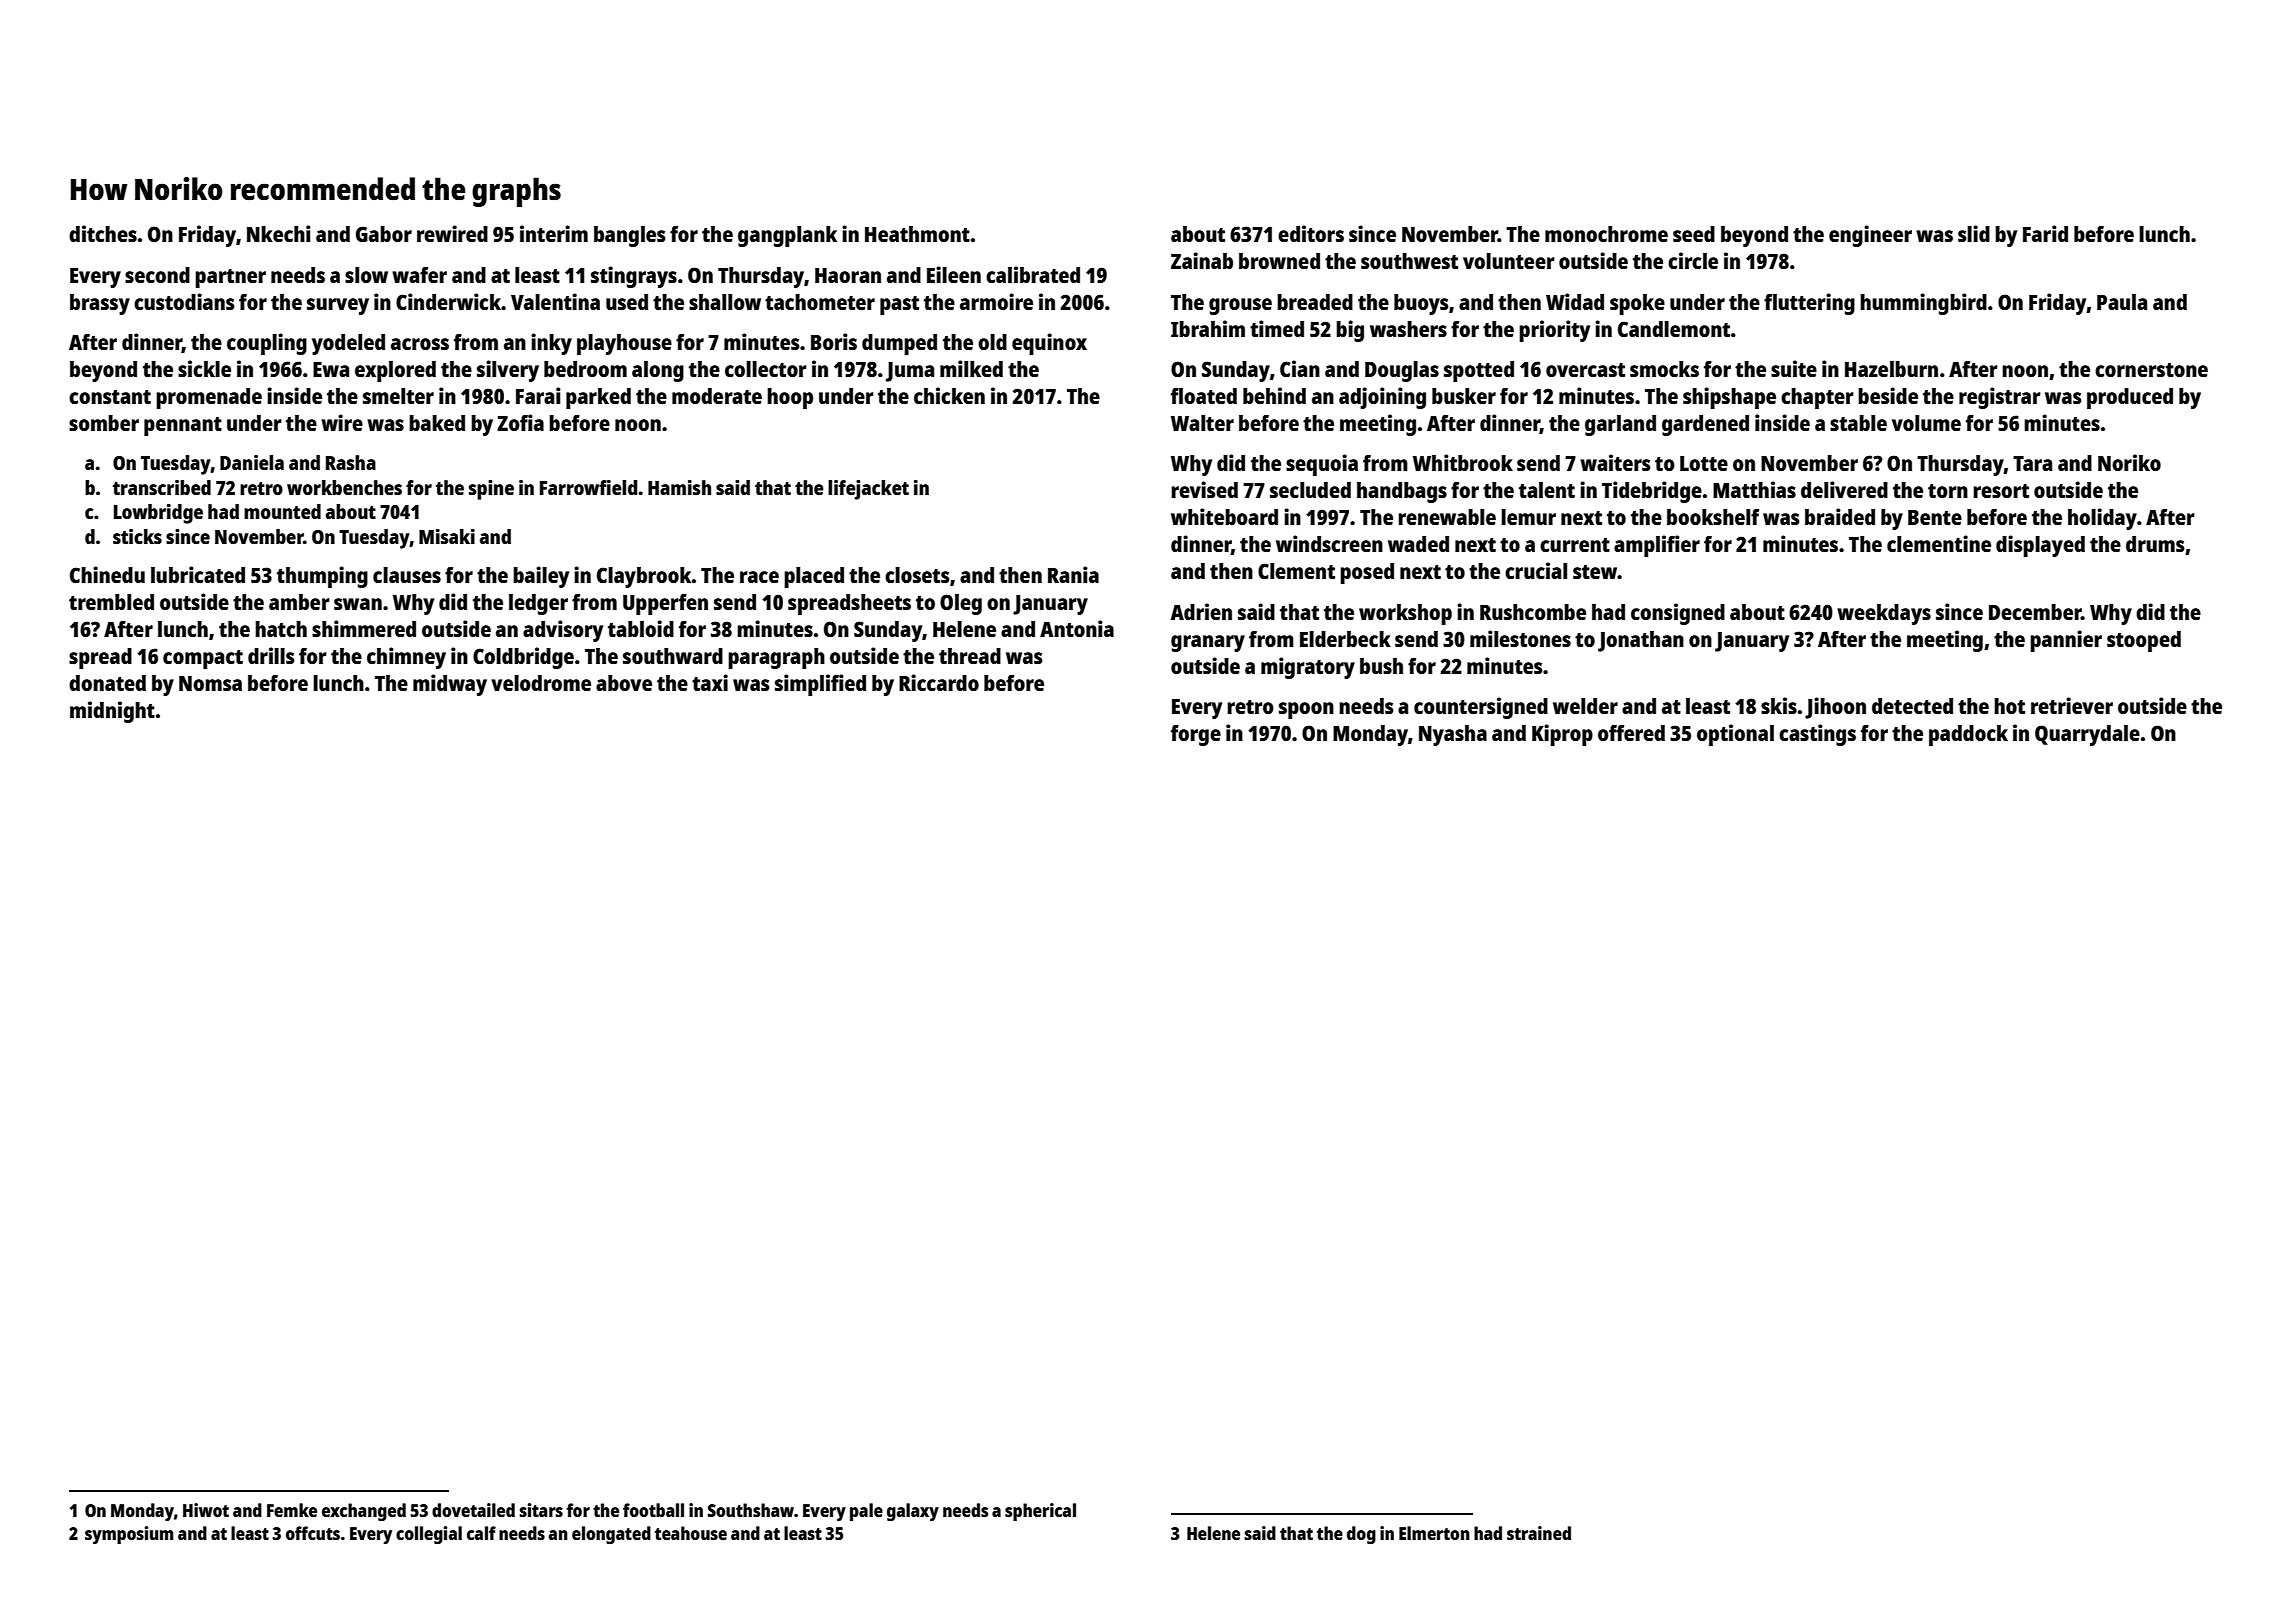  What do you see at coordinates (1539, 1533) in the image?
I see `strained` at bounding box center [1539, 1533].
